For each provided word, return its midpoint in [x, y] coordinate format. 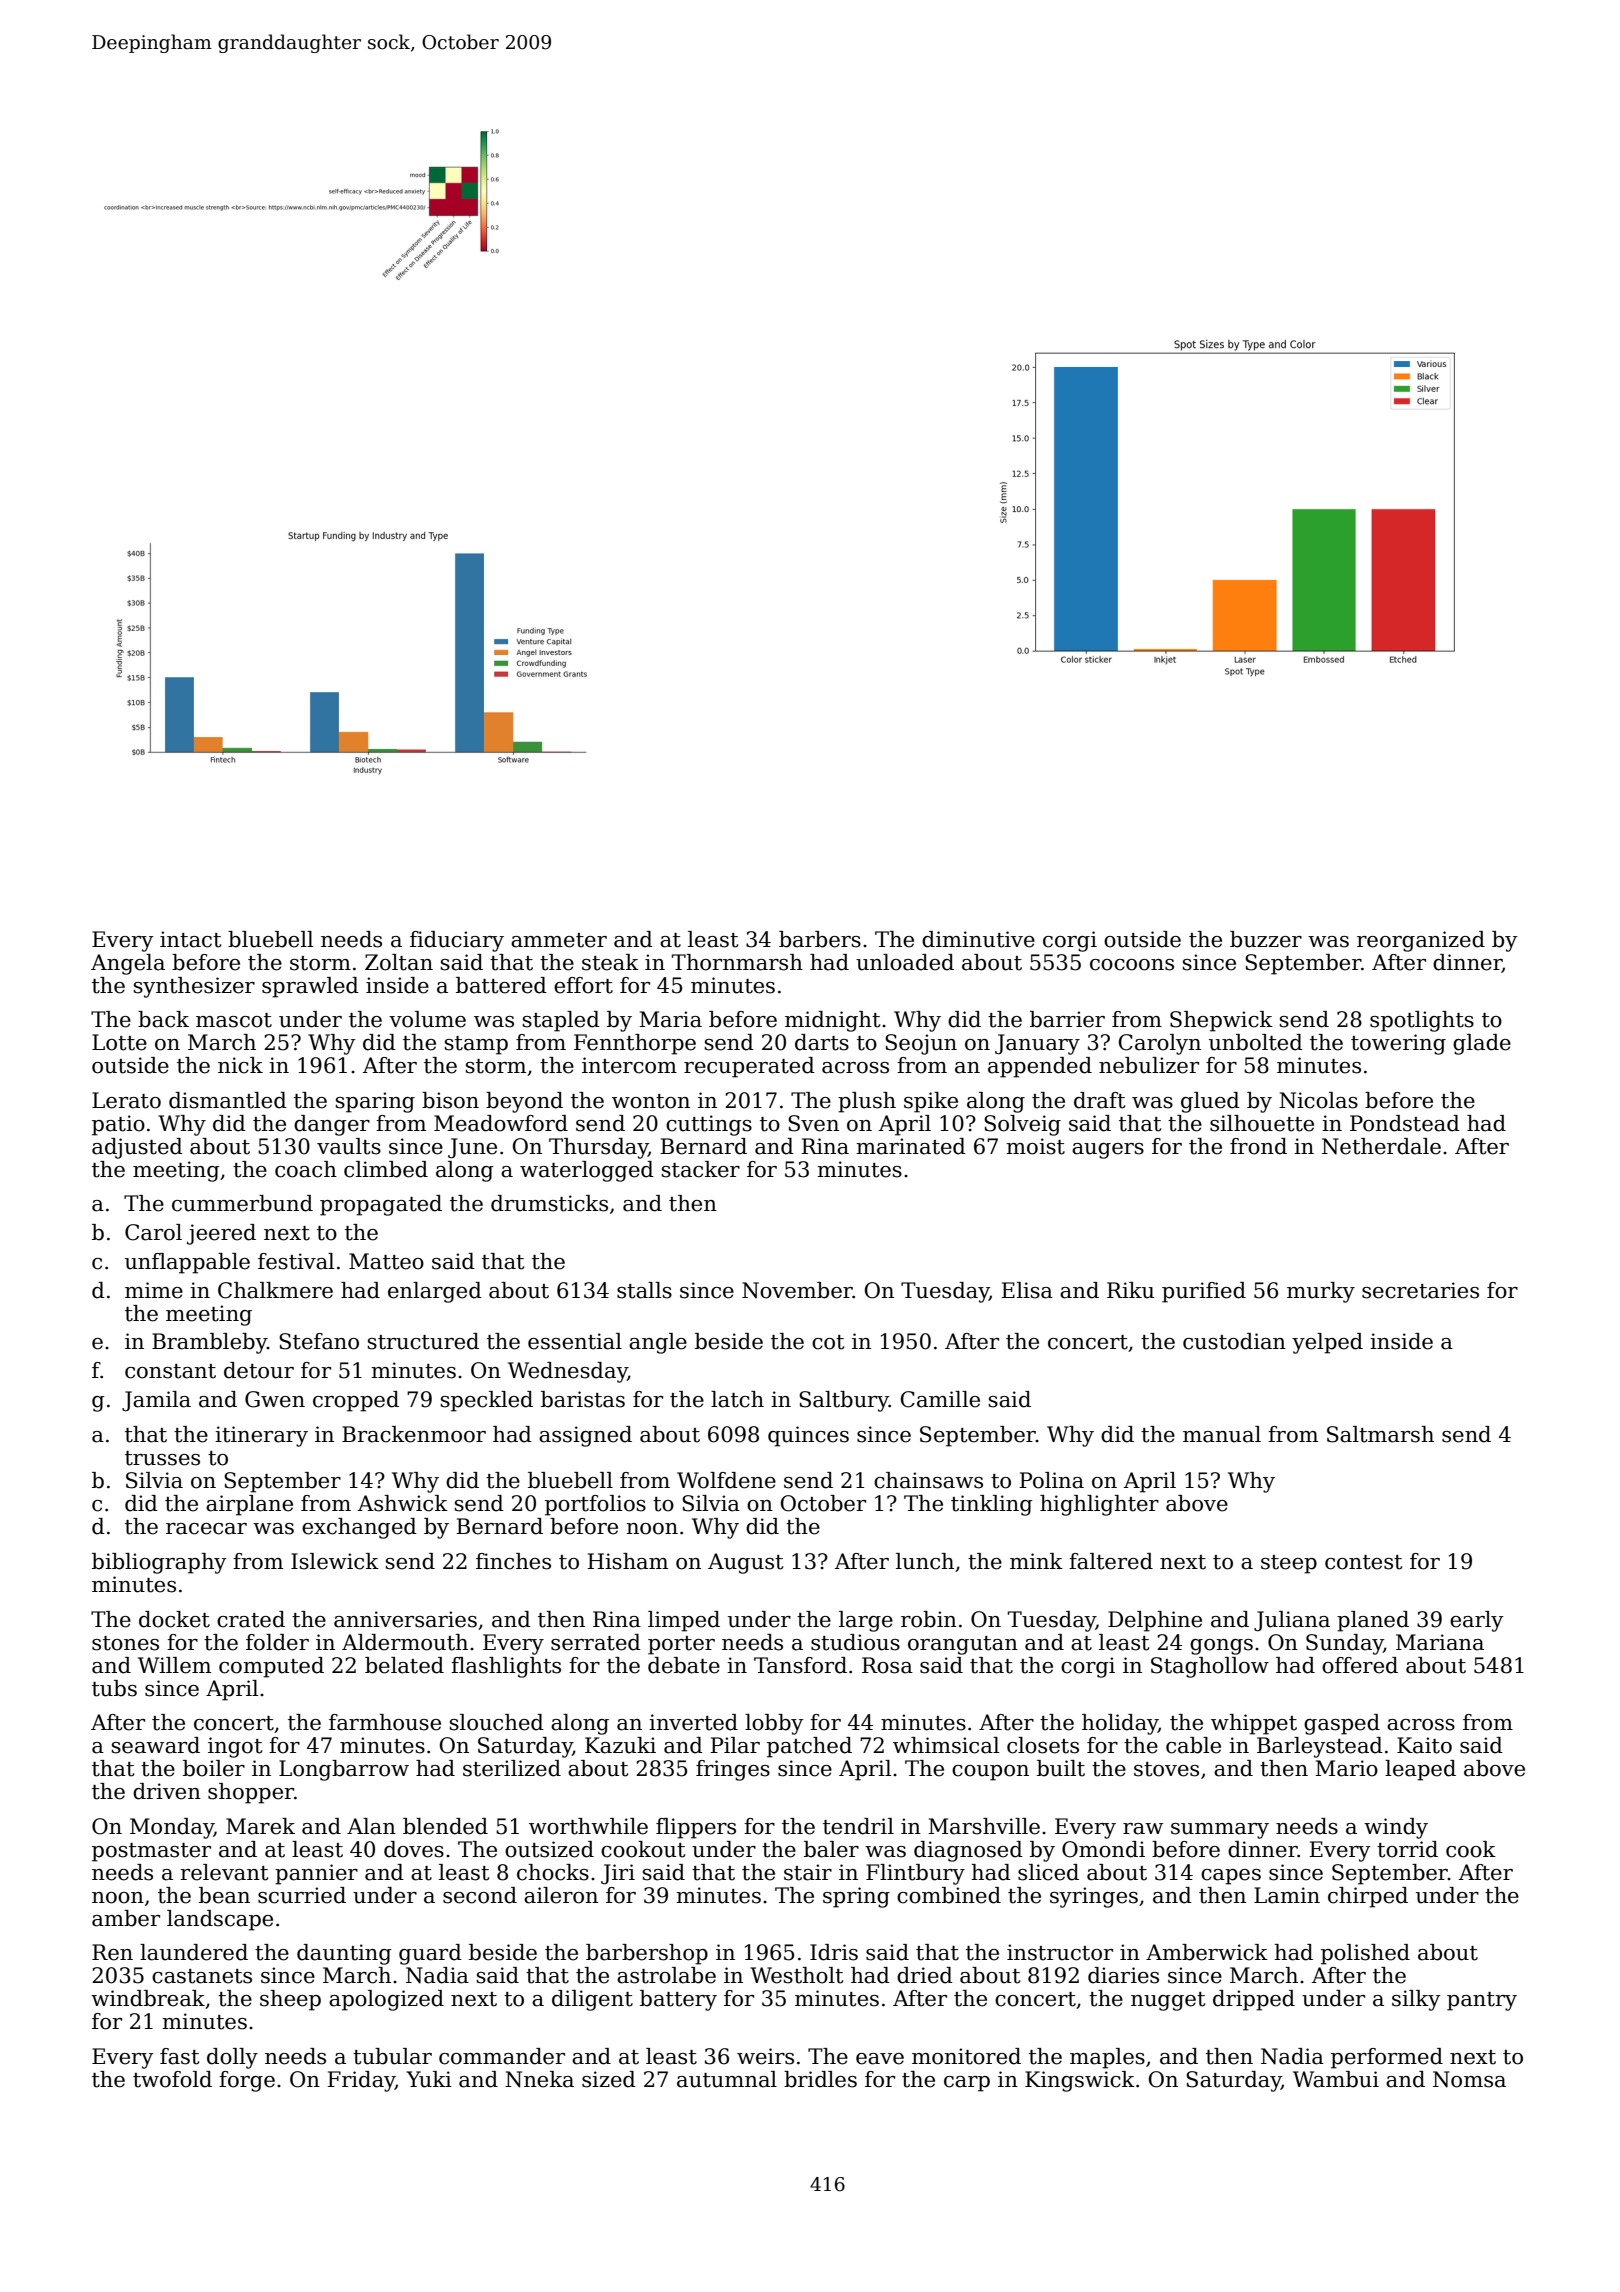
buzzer [1266, 939]
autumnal [727, 2079]
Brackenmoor [414, 1434]
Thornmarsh [737, 962]
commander [502, 2056]
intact [190, 939]
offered [1360, 1665]
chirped [1368, 1897]
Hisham [627, 1561]
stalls [644, 1290]
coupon [990, 1773]
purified [1204, 1292]
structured [423, 1341]
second [480, 1895]
